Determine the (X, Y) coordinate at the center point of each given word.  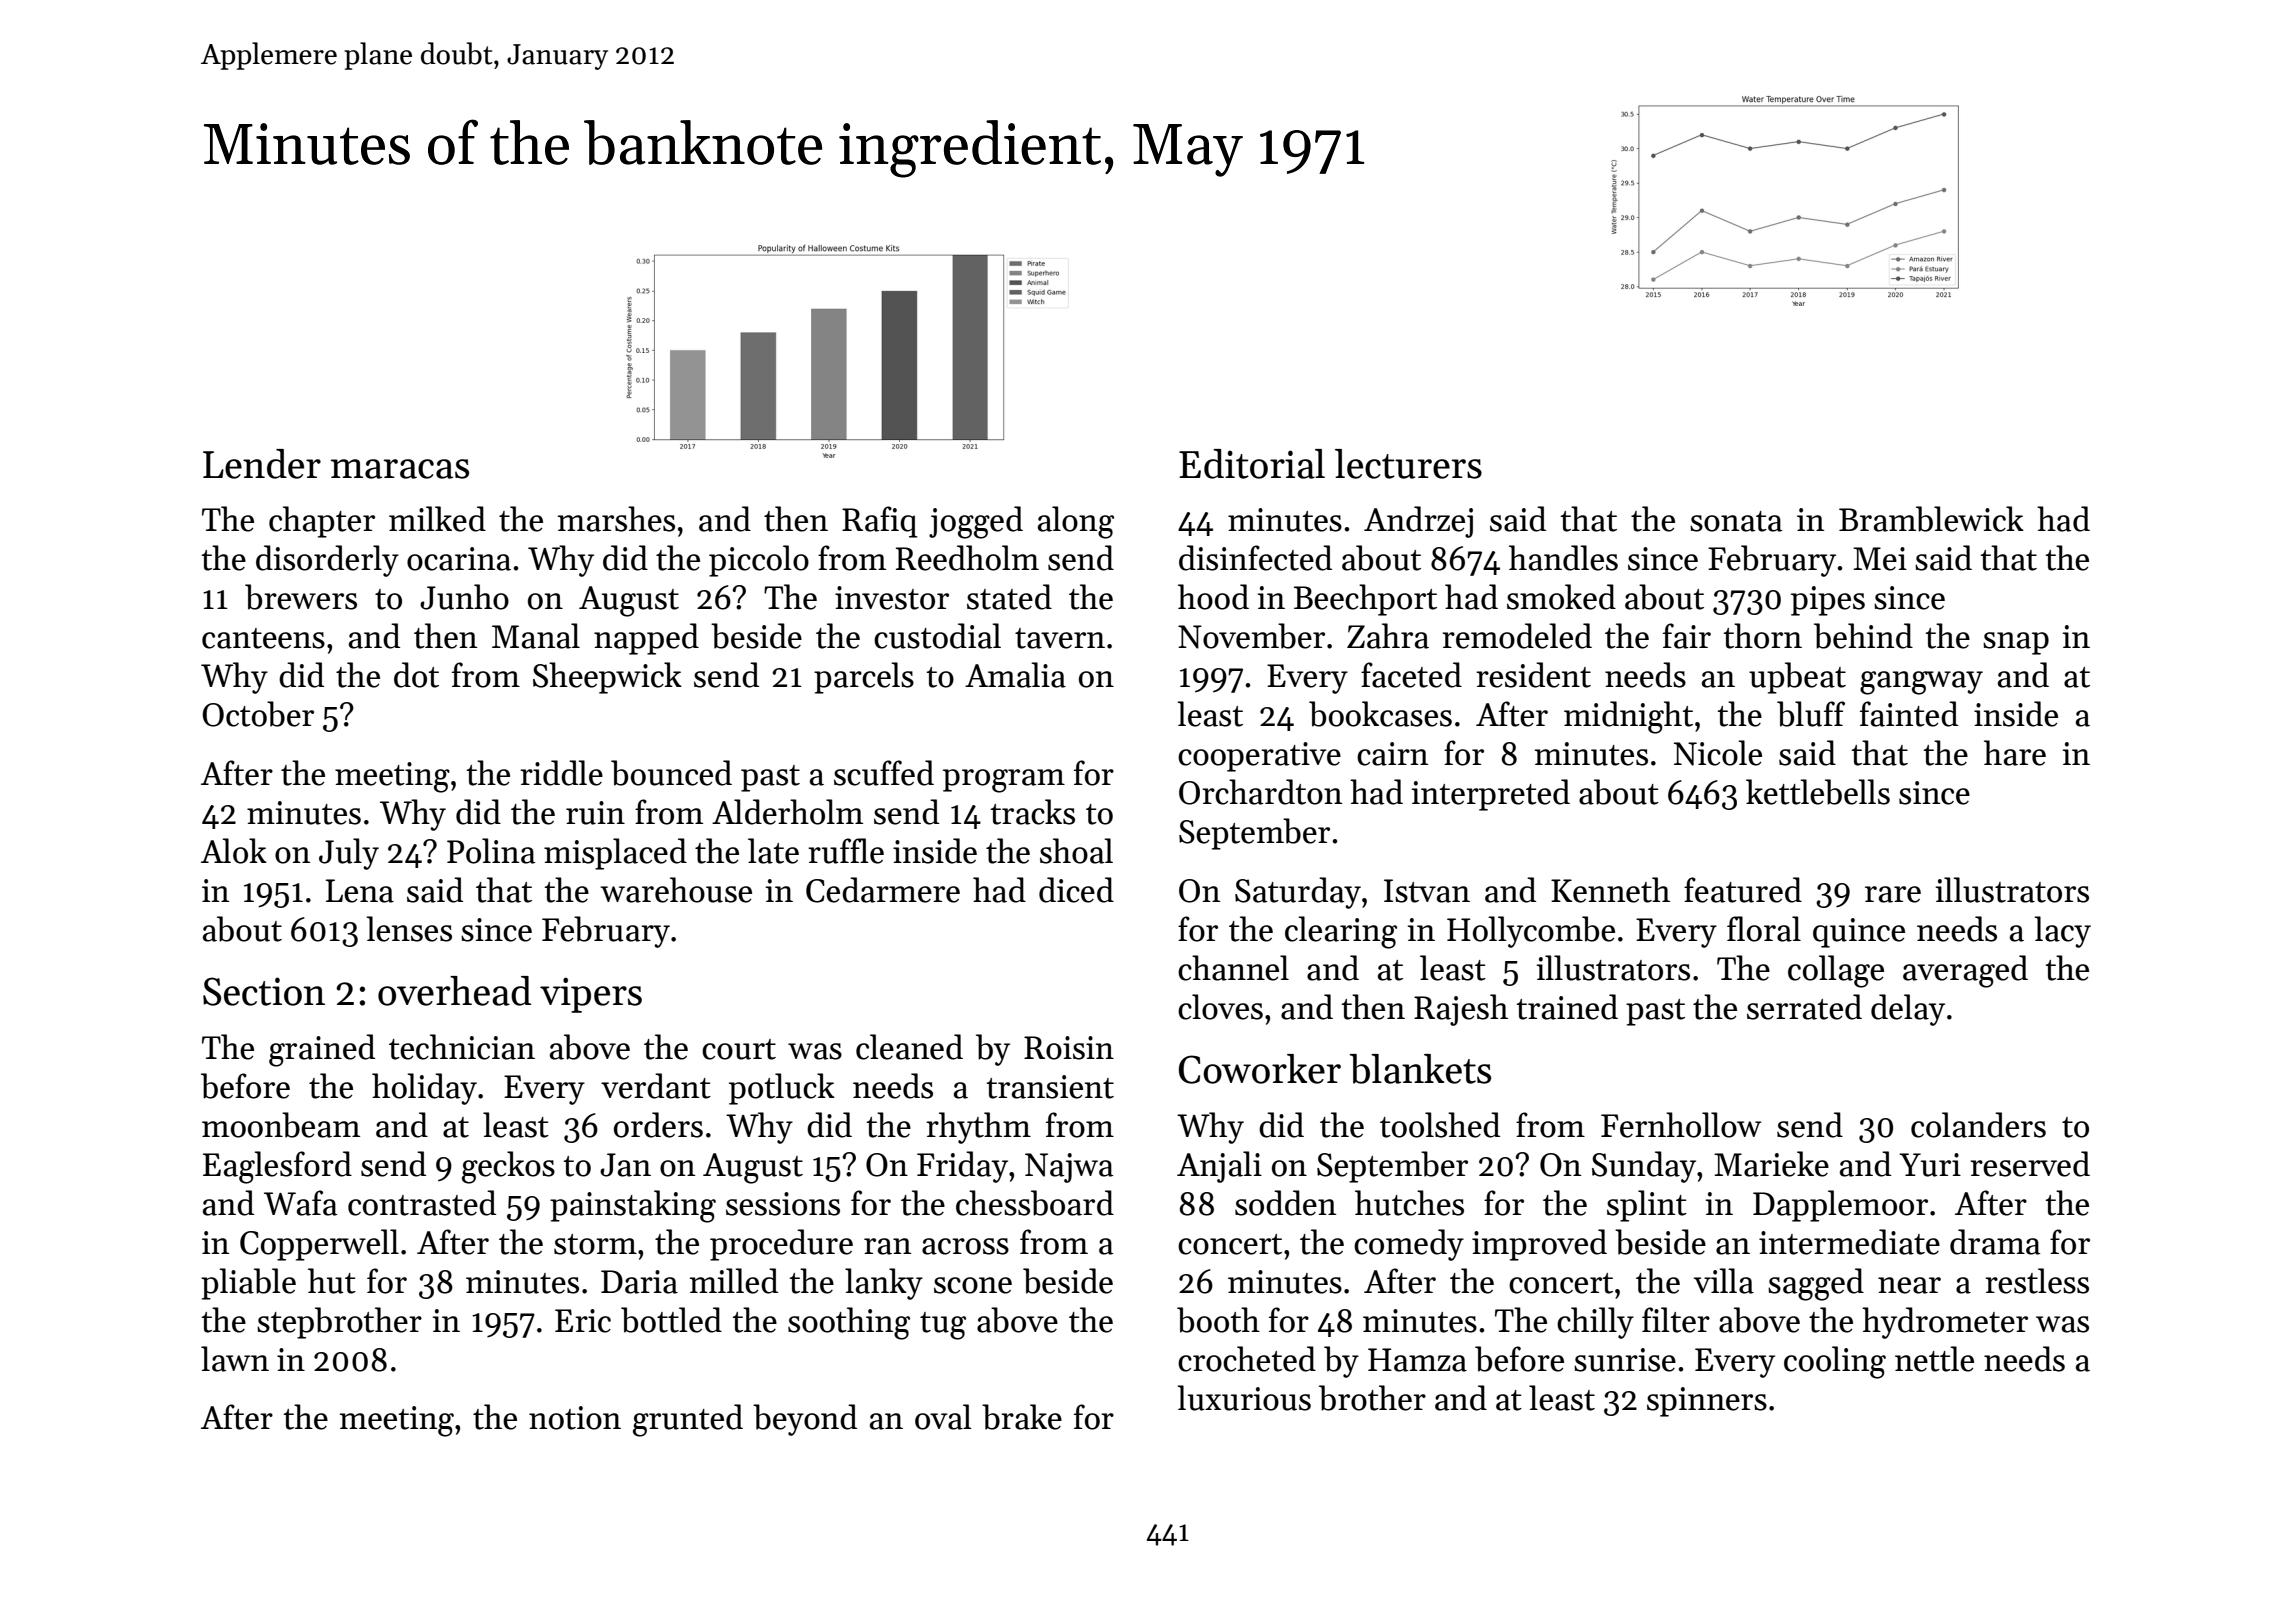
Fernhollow (1681, 1125)
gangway (1921, 683)
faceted (1411, 675)
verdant (656, 1086)
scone (973, 1285)
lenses (409, 929)
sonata (1736, 521)
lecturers (1408, 464)
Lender (262, 464)
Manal (536, 636)
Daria (639, 1282)
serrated (1804, 1007)
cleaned (909, 1047)
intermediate (1849, 1242)
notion (575, 1418)
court (739, 1049)
